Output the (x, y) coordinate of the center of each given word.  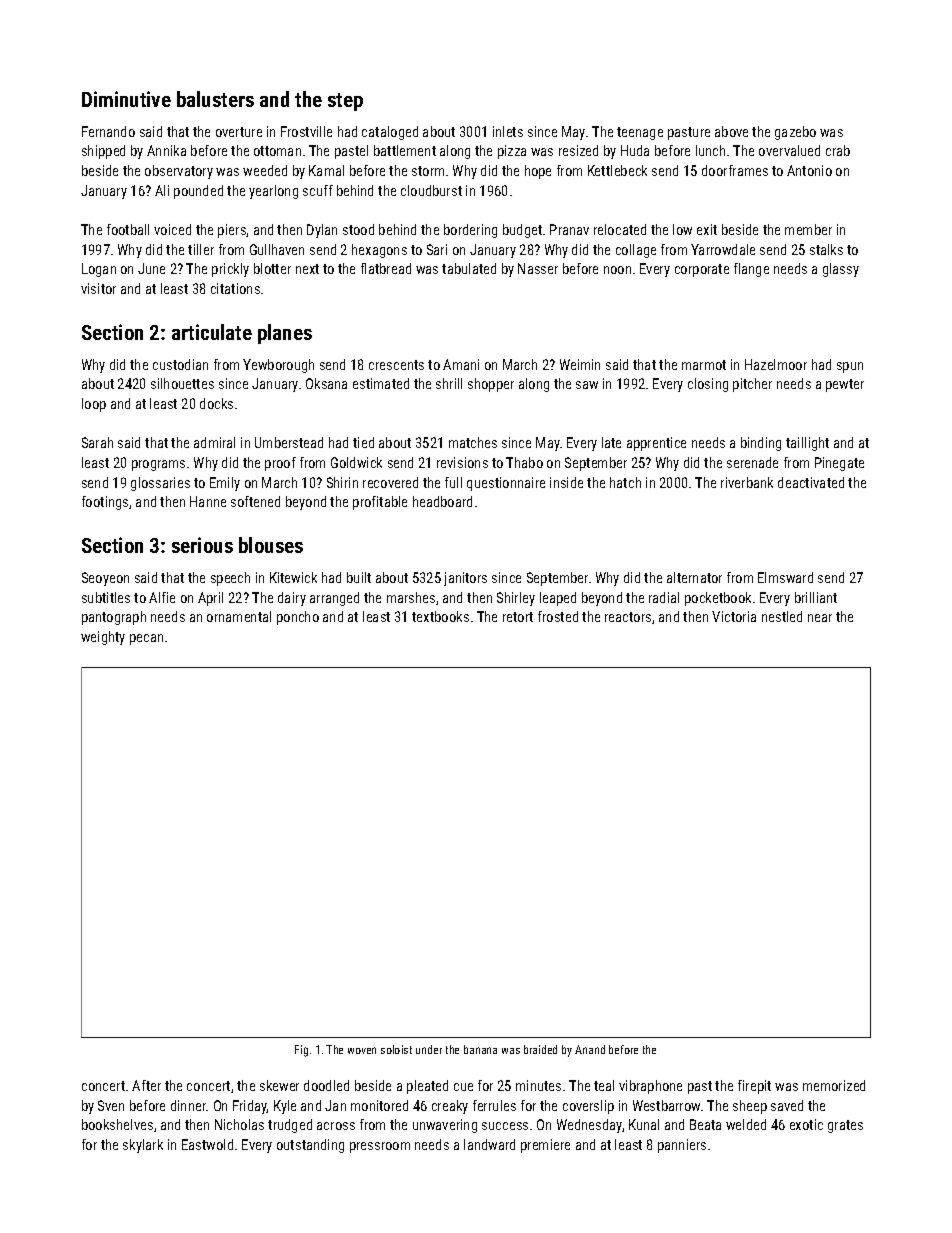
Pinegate (839, 464)
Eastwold (207, 1144)
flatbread (386, 268)
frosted (558, 616)
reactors (628, 617)
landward (489, 1144)
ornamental (239, 616)
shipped (103, 152)
